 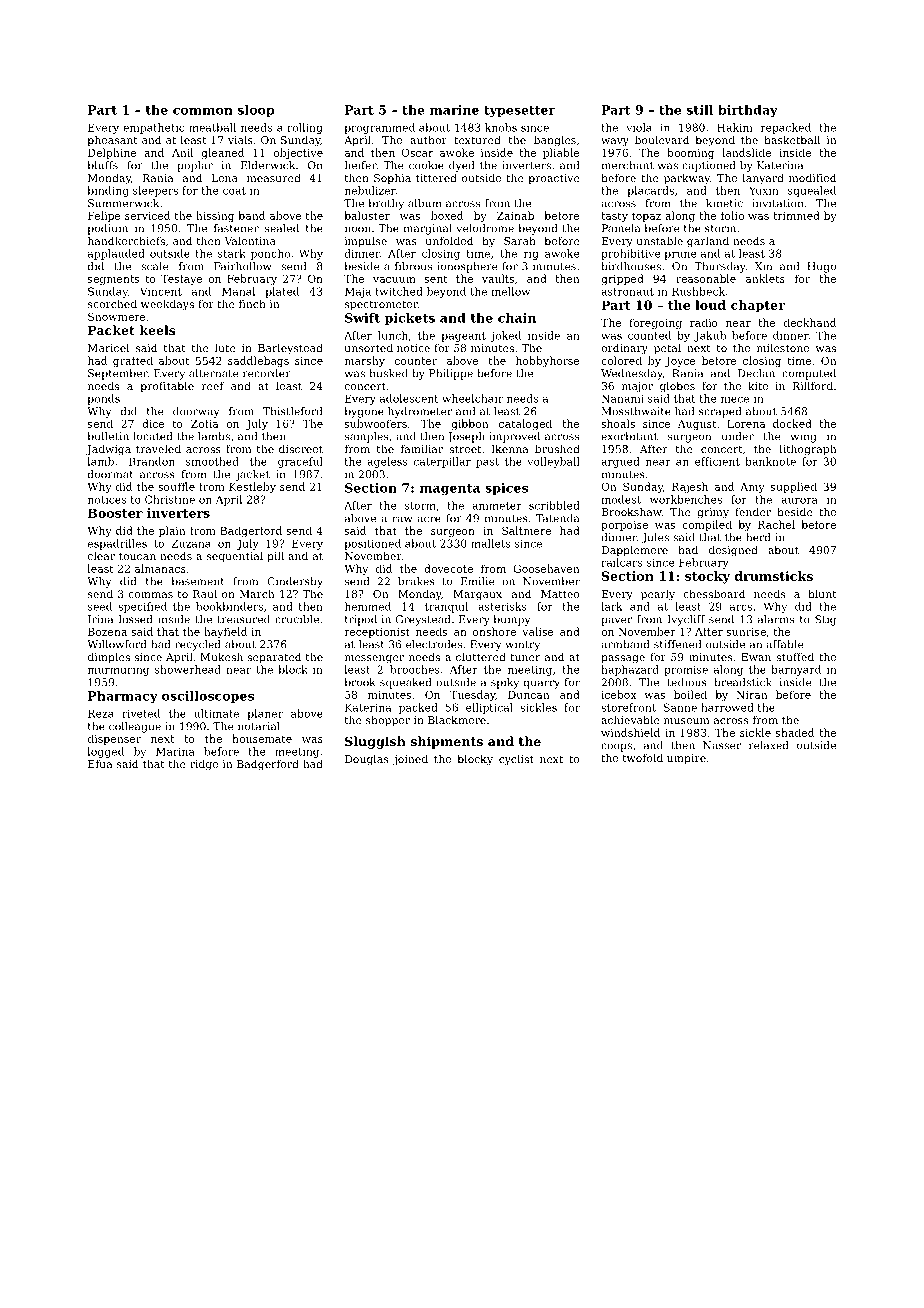 What do you see at coordinates (141, 713) in the screenshot?
I see `riveted` at bounding box center [141, 713].
